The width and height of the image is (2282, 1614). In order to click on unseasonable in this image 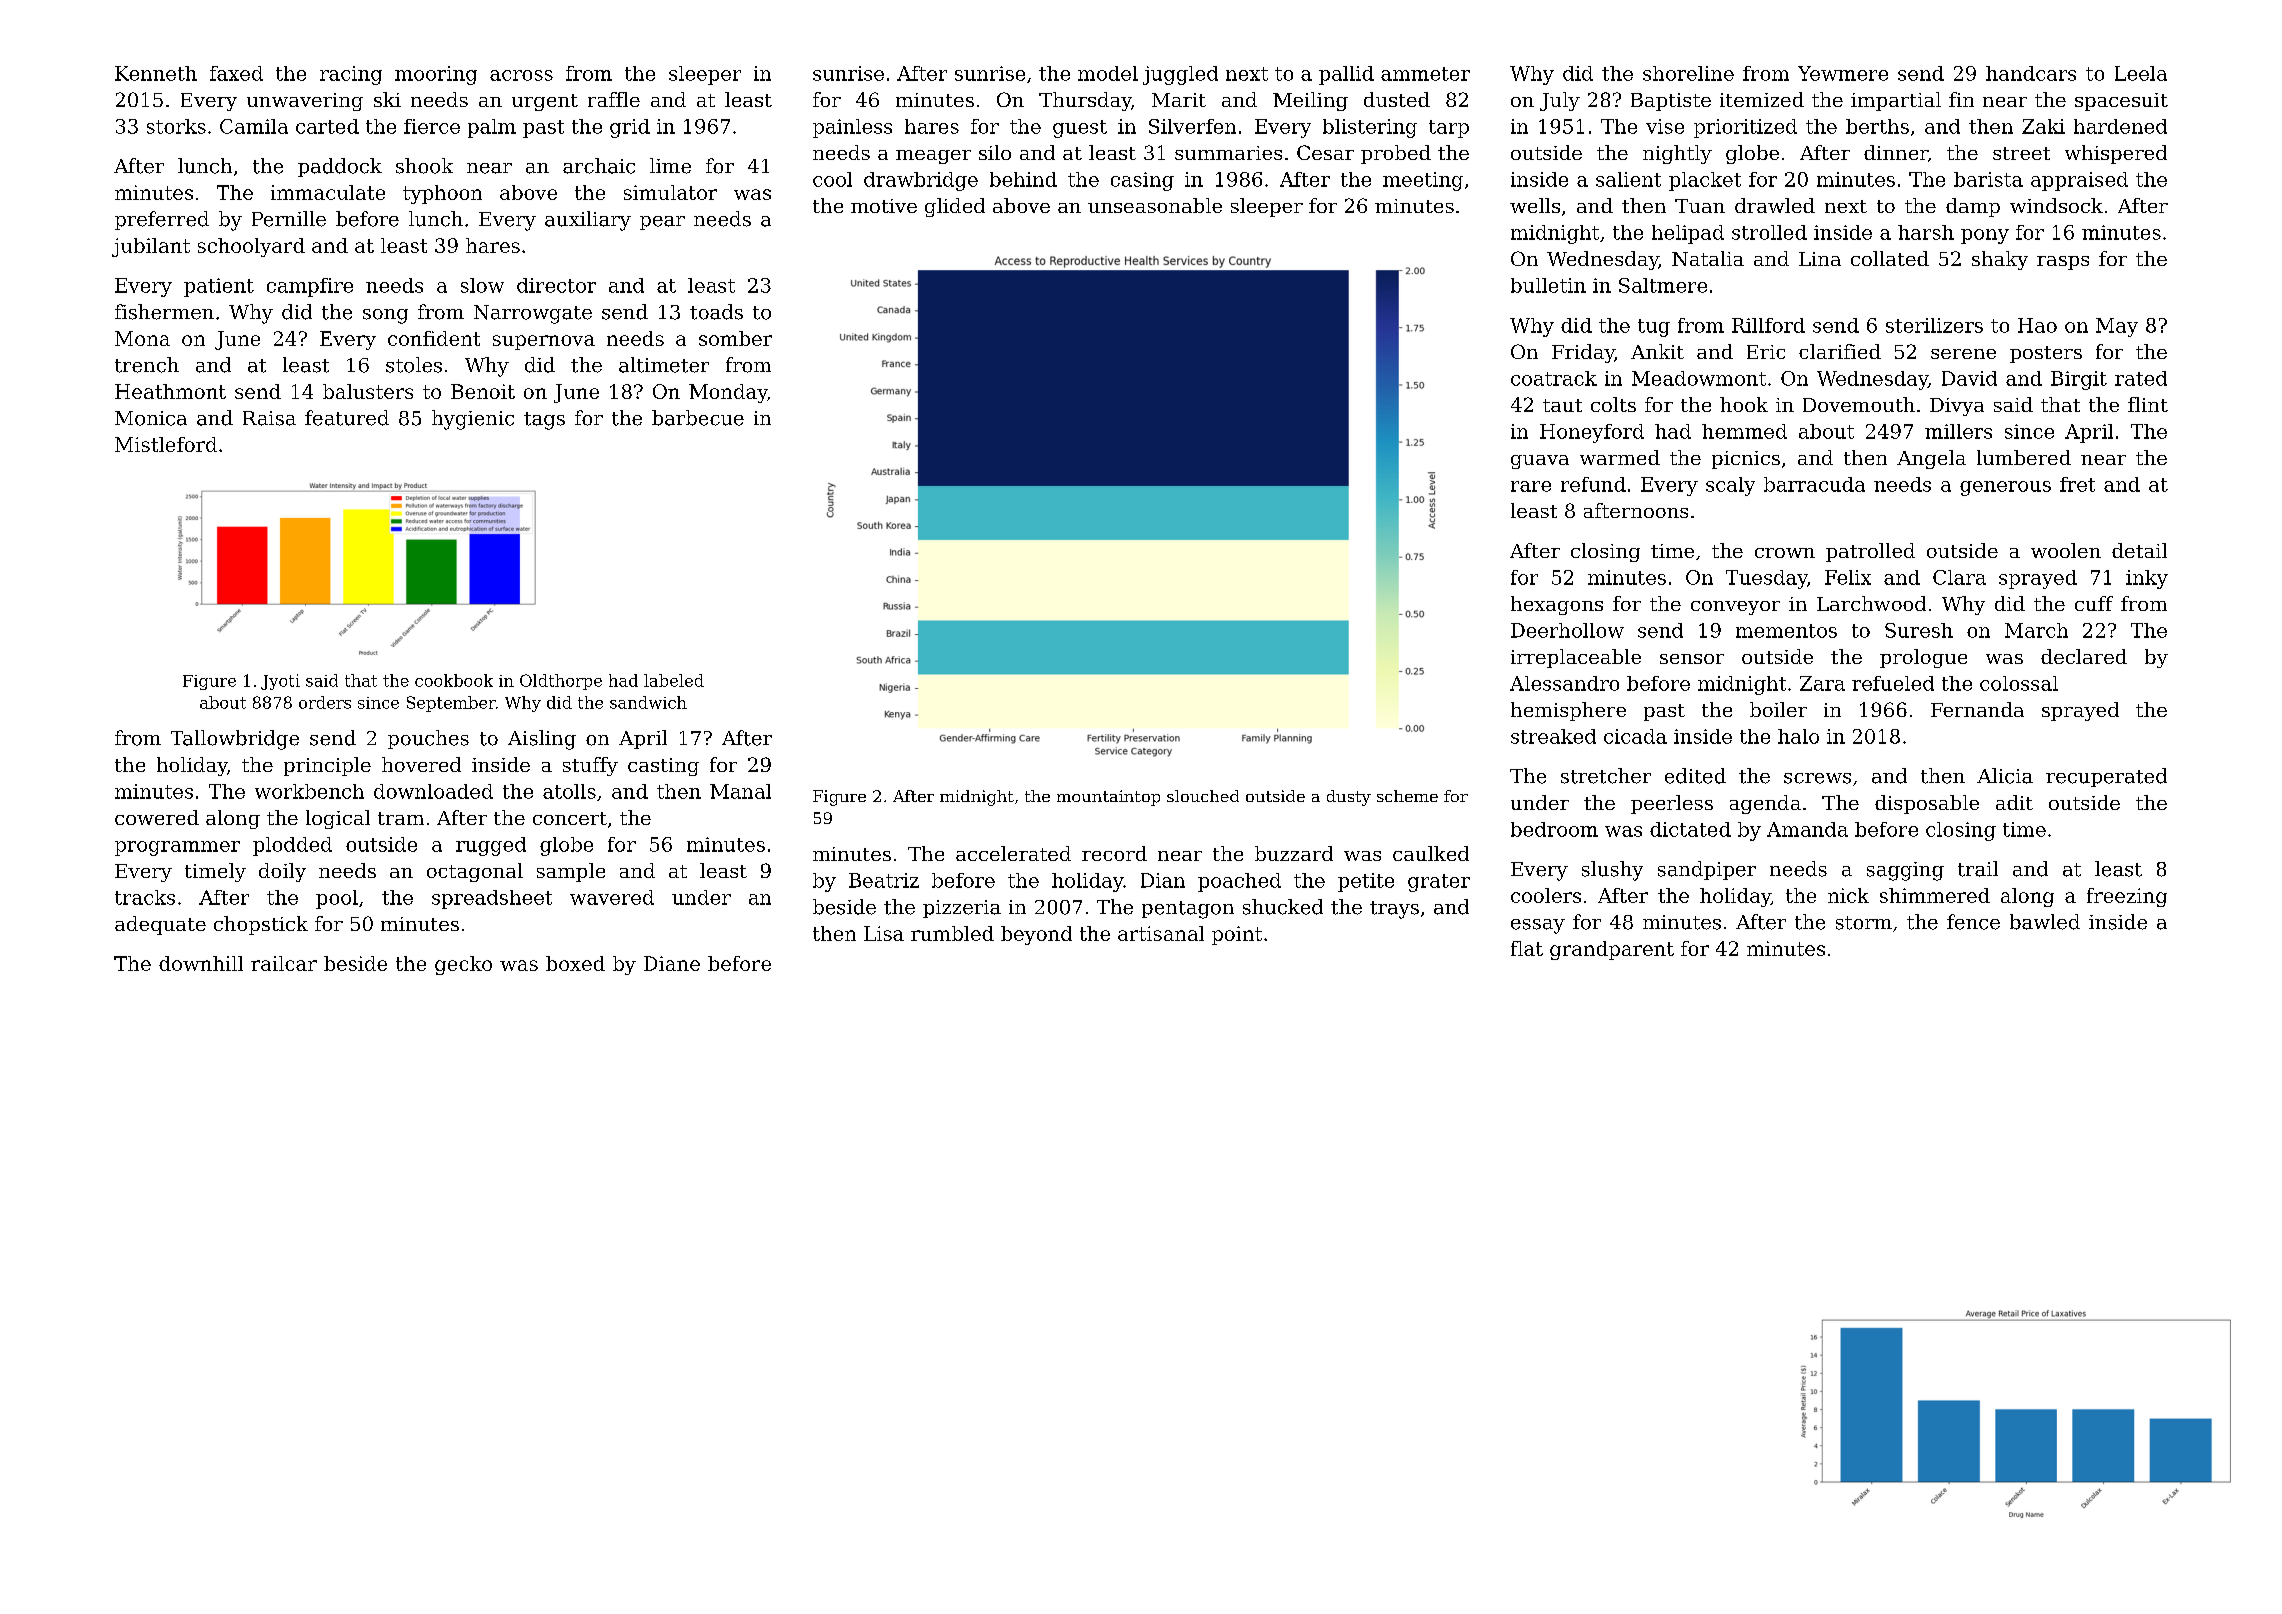, I will do `click(1155, 205)`.
